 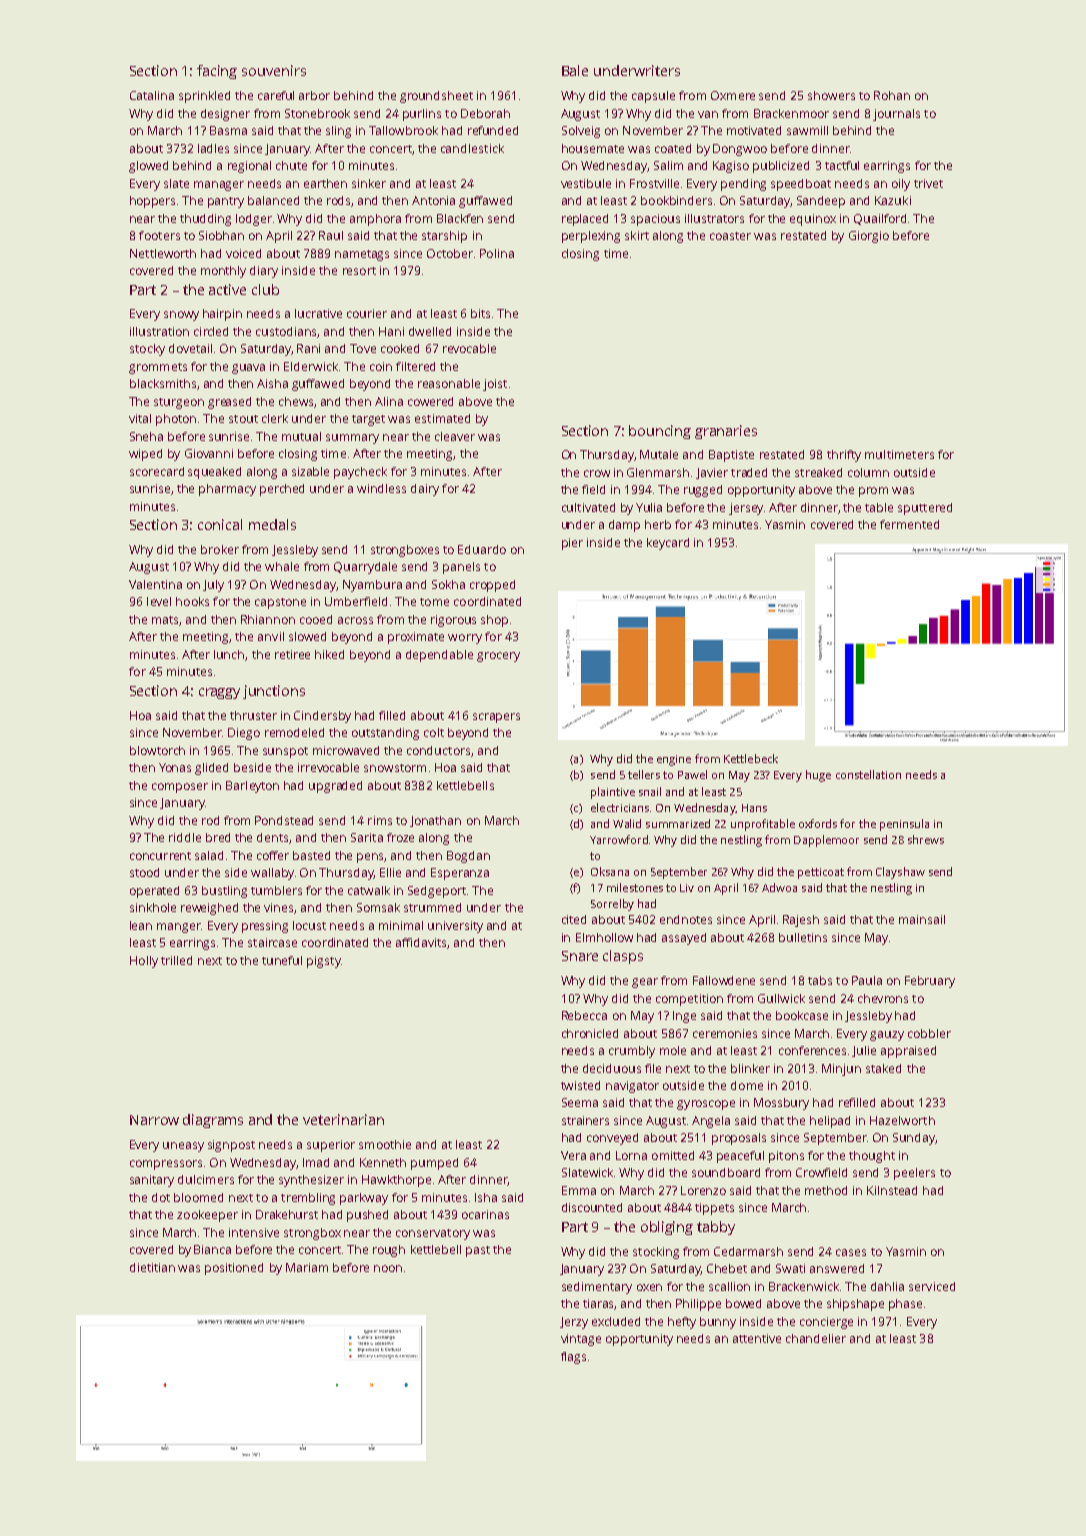 I want to click on thrifty, so click(x=844, y=456).
